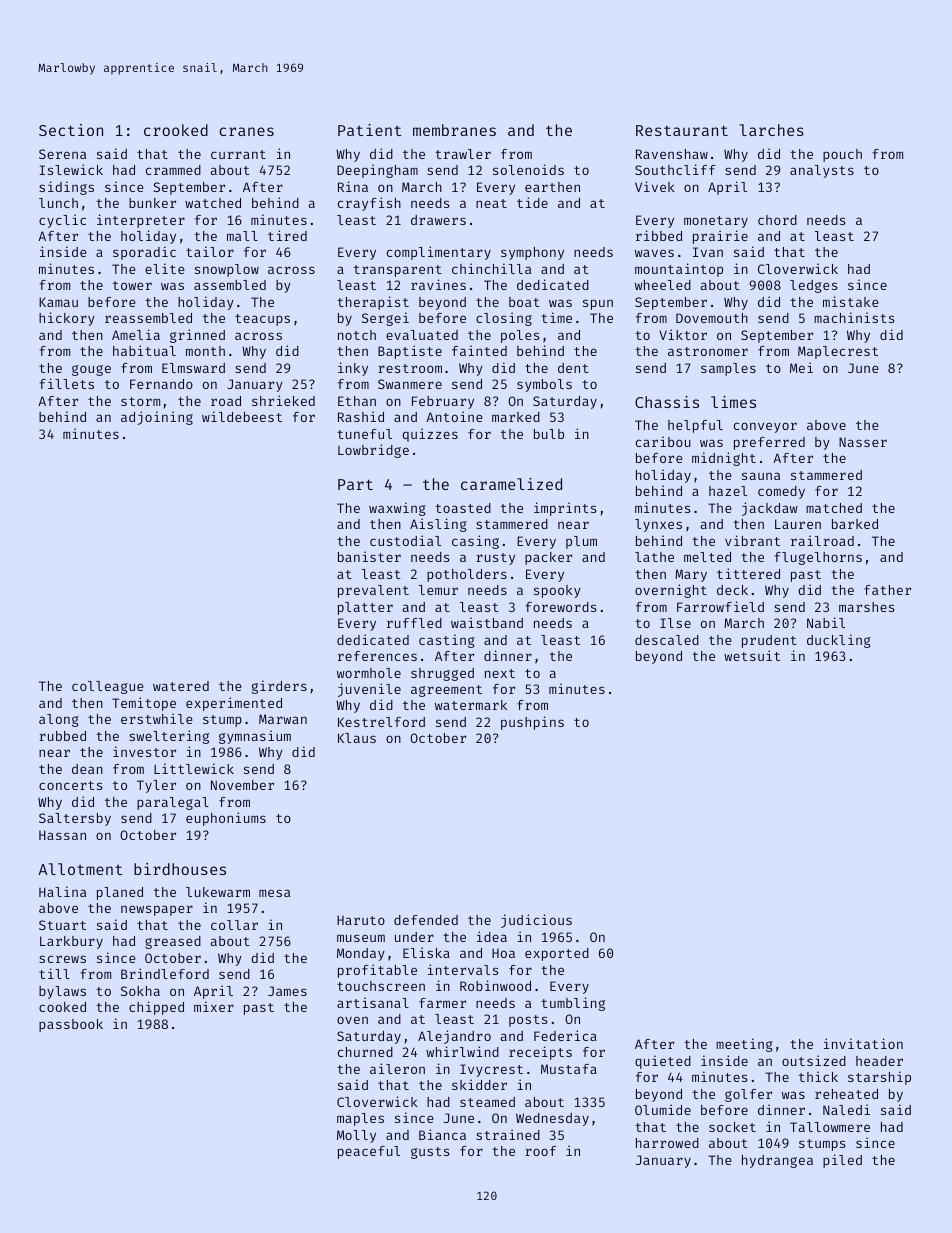 The height and width of the document is (1233, 952). I want to click on cranes, so click(246, 131).
